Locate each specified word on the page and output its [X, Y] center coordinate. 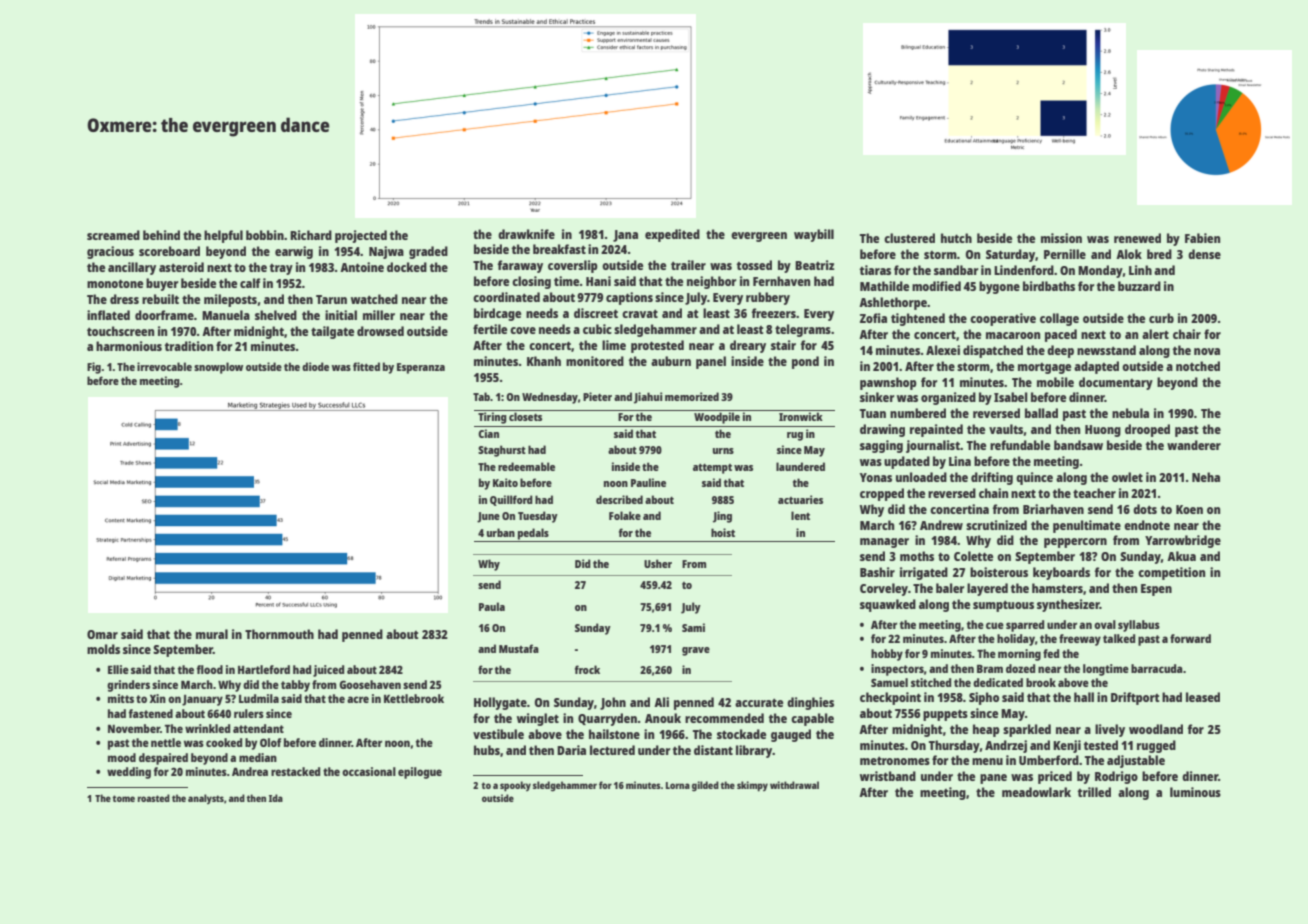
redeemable [526, 466]
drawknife [526, 234]
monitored [595, 361]
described [619, 499]
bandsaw [1078, 445]
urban [501, 532]
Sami [693, 627]
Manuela [226, 315]
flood [210, 669]
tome [123, 798]
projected [361, 236]
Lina [960, 461]
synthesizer [1068, 605]
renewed [1137, 238]
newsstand [1106, 350]
